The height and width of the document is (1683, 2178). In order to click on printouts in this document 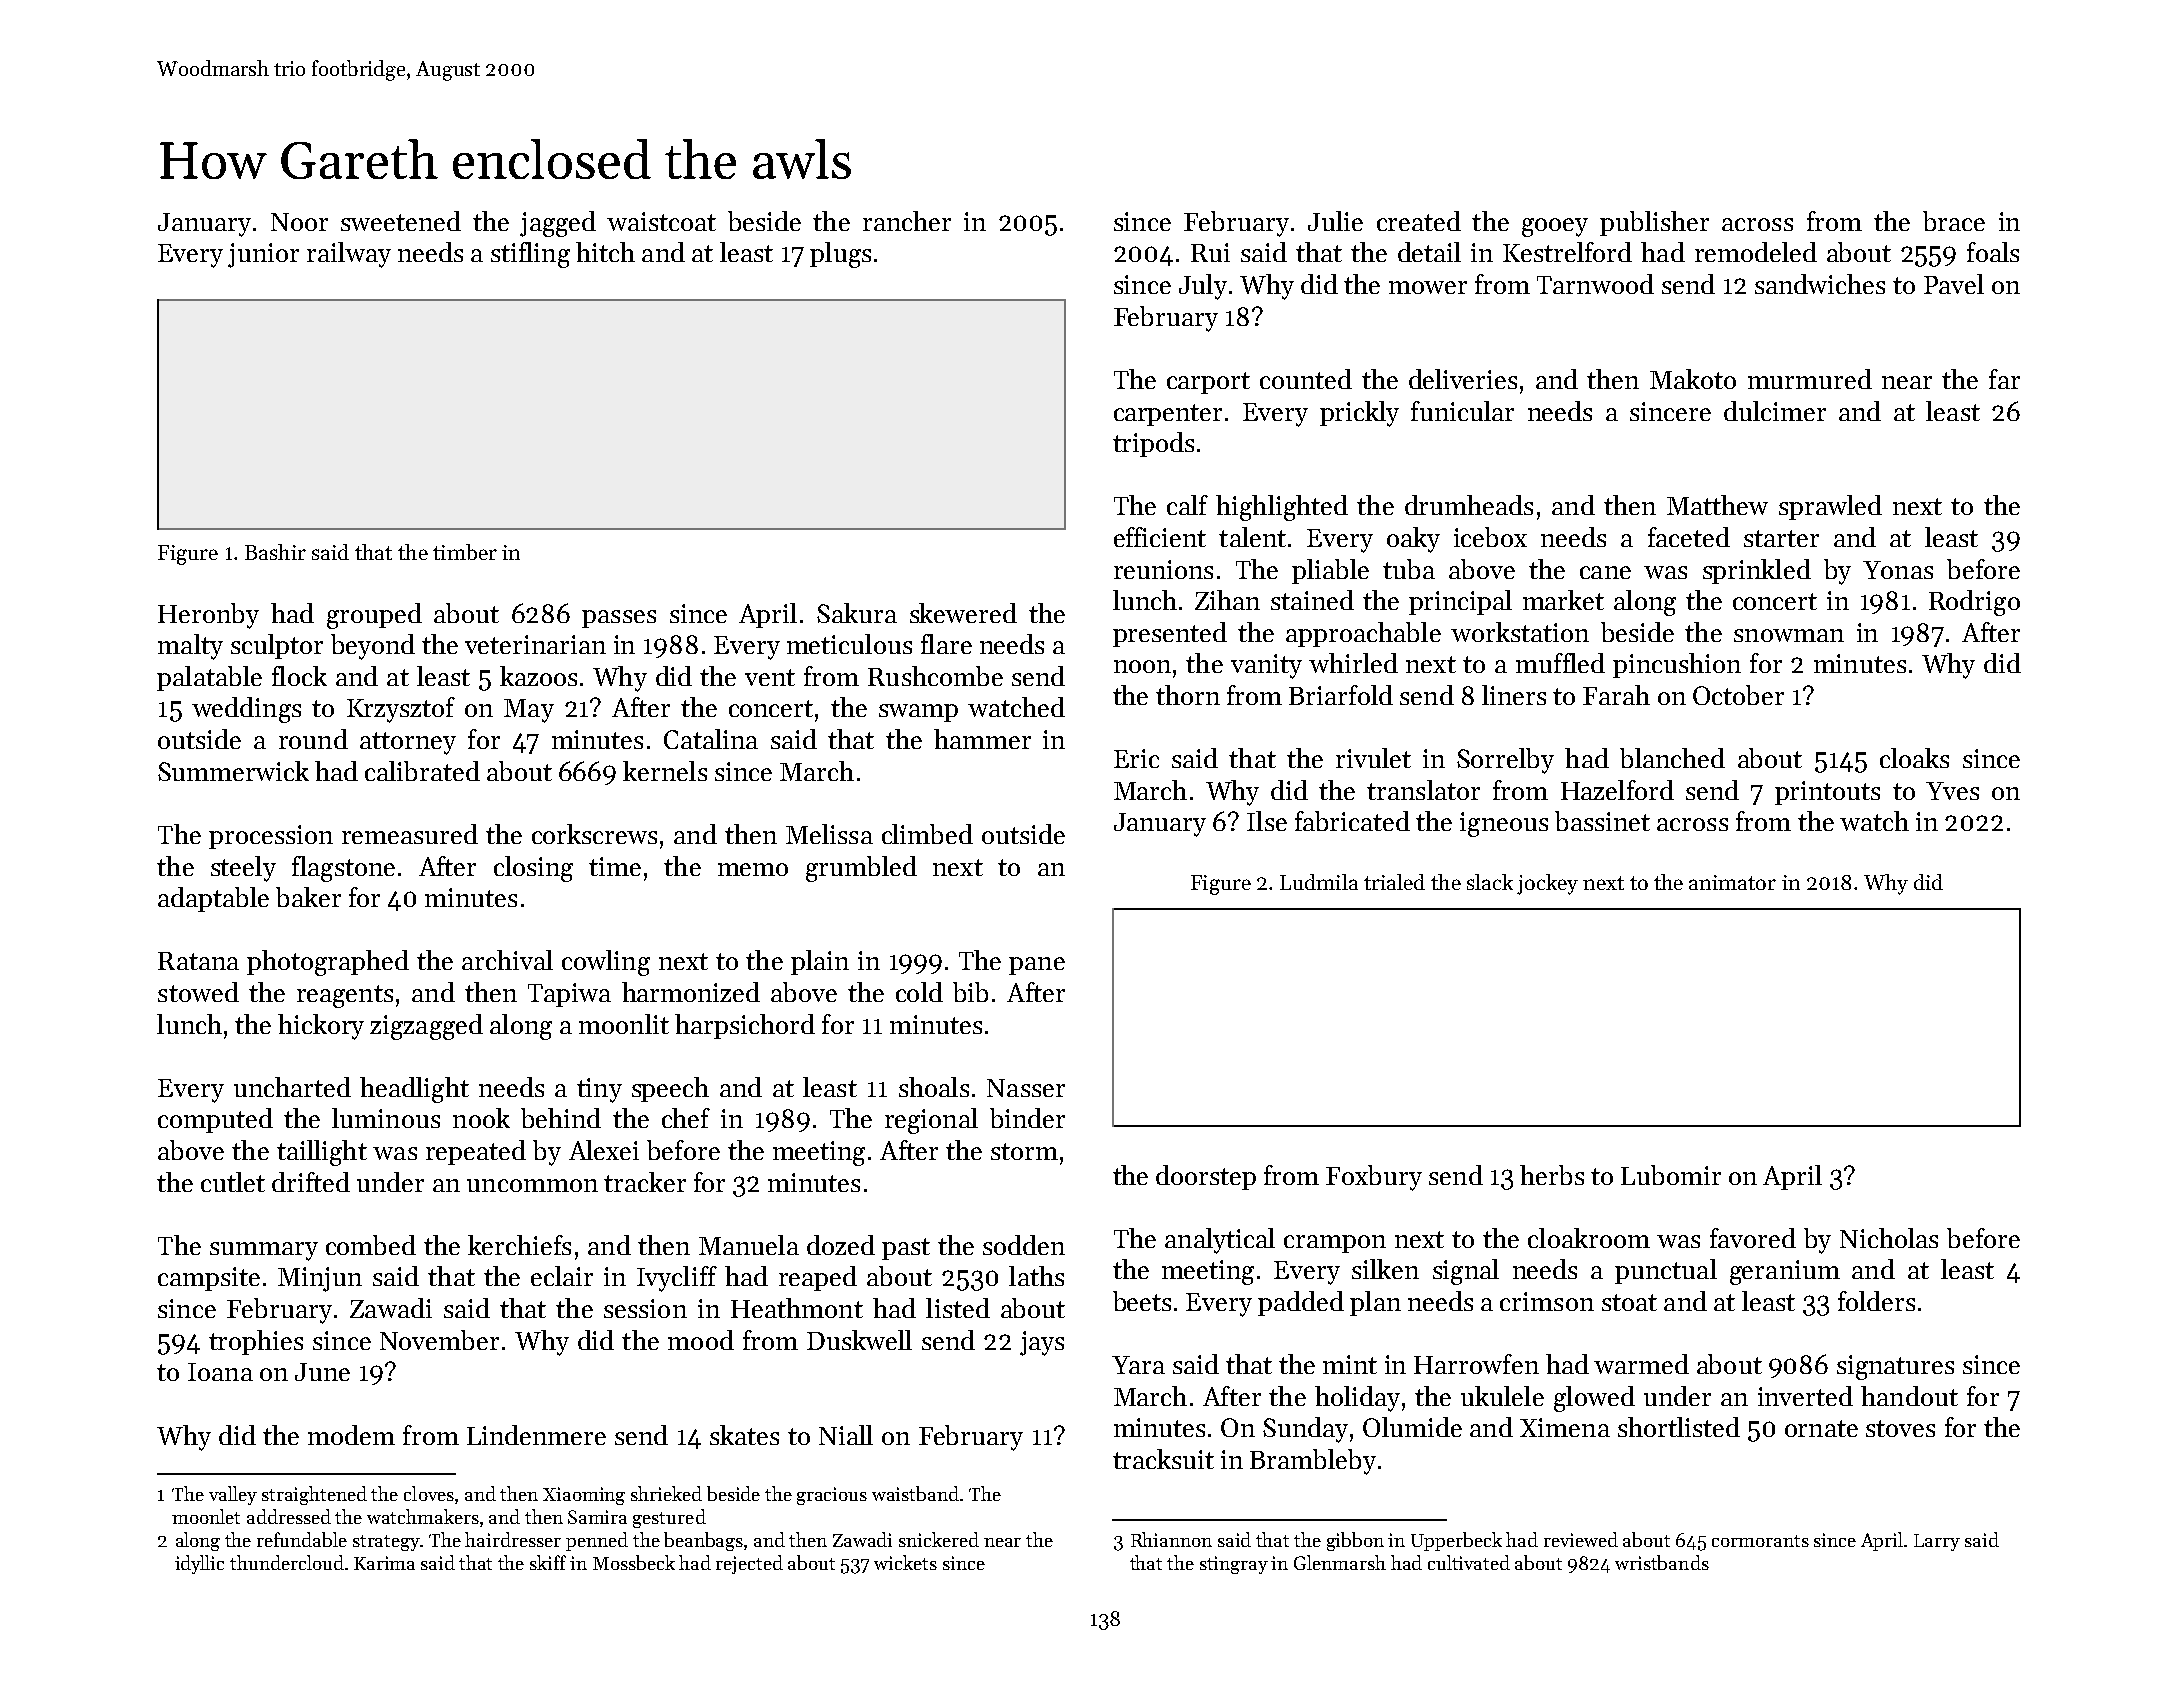, I will do `click(1827, 793)`.
